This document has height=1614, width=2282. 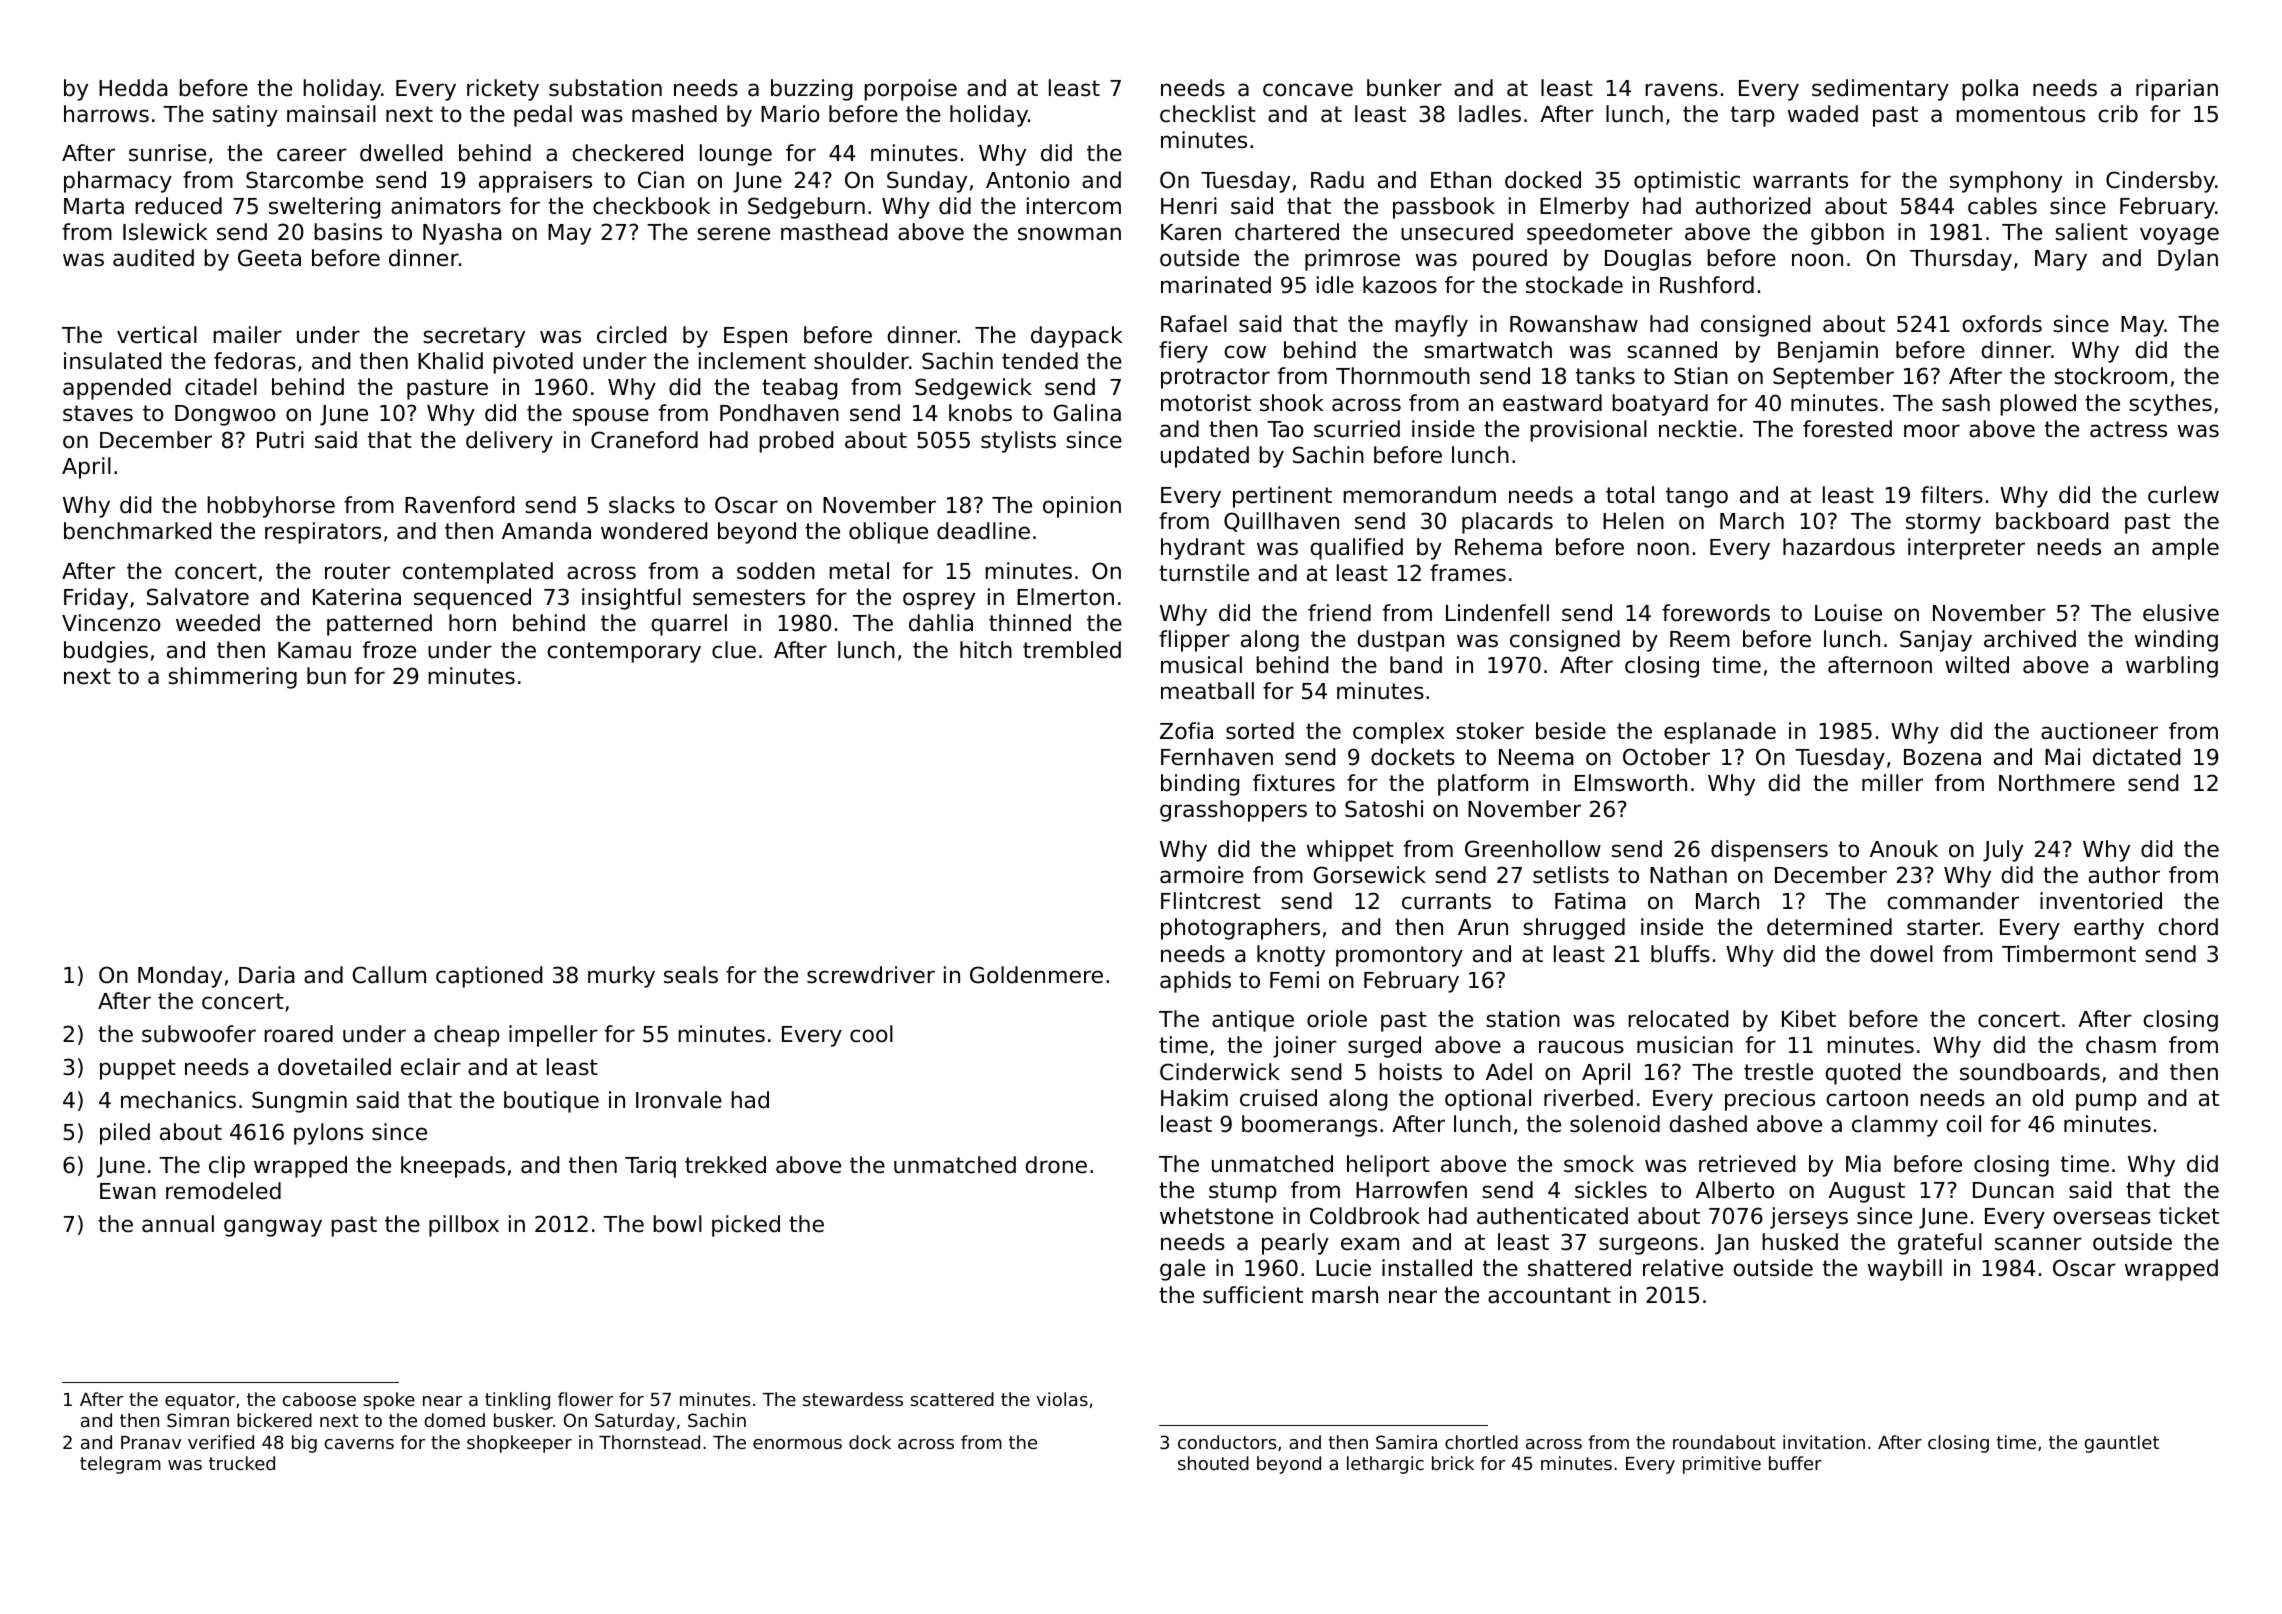 What do you see at coordinates (1892, 783) in the document?
I see `miller` at bounding box center [1892, 783].
